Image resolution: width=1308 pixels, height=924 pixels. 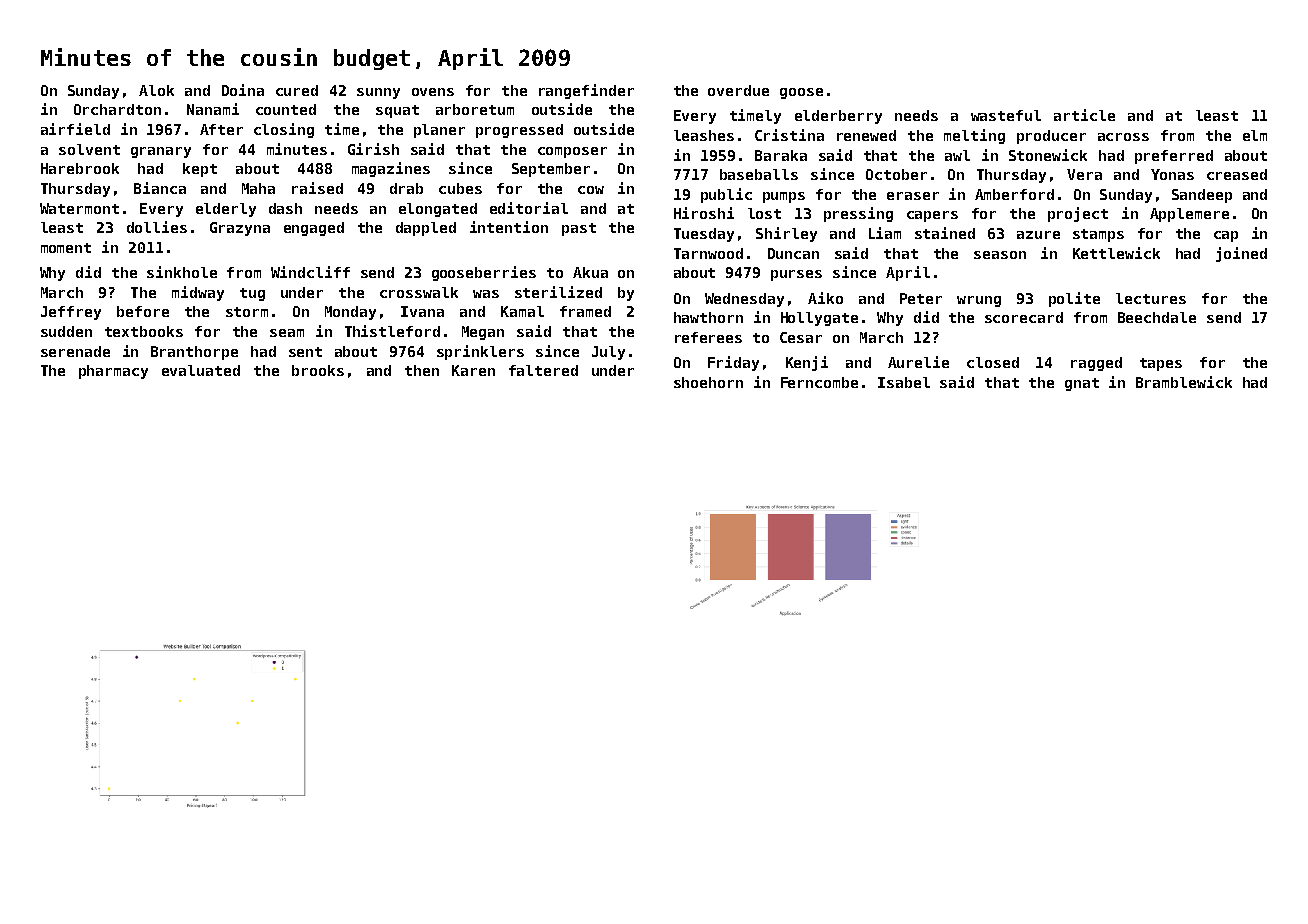 I want to click on Aiko, so click(x=825, y=298).
